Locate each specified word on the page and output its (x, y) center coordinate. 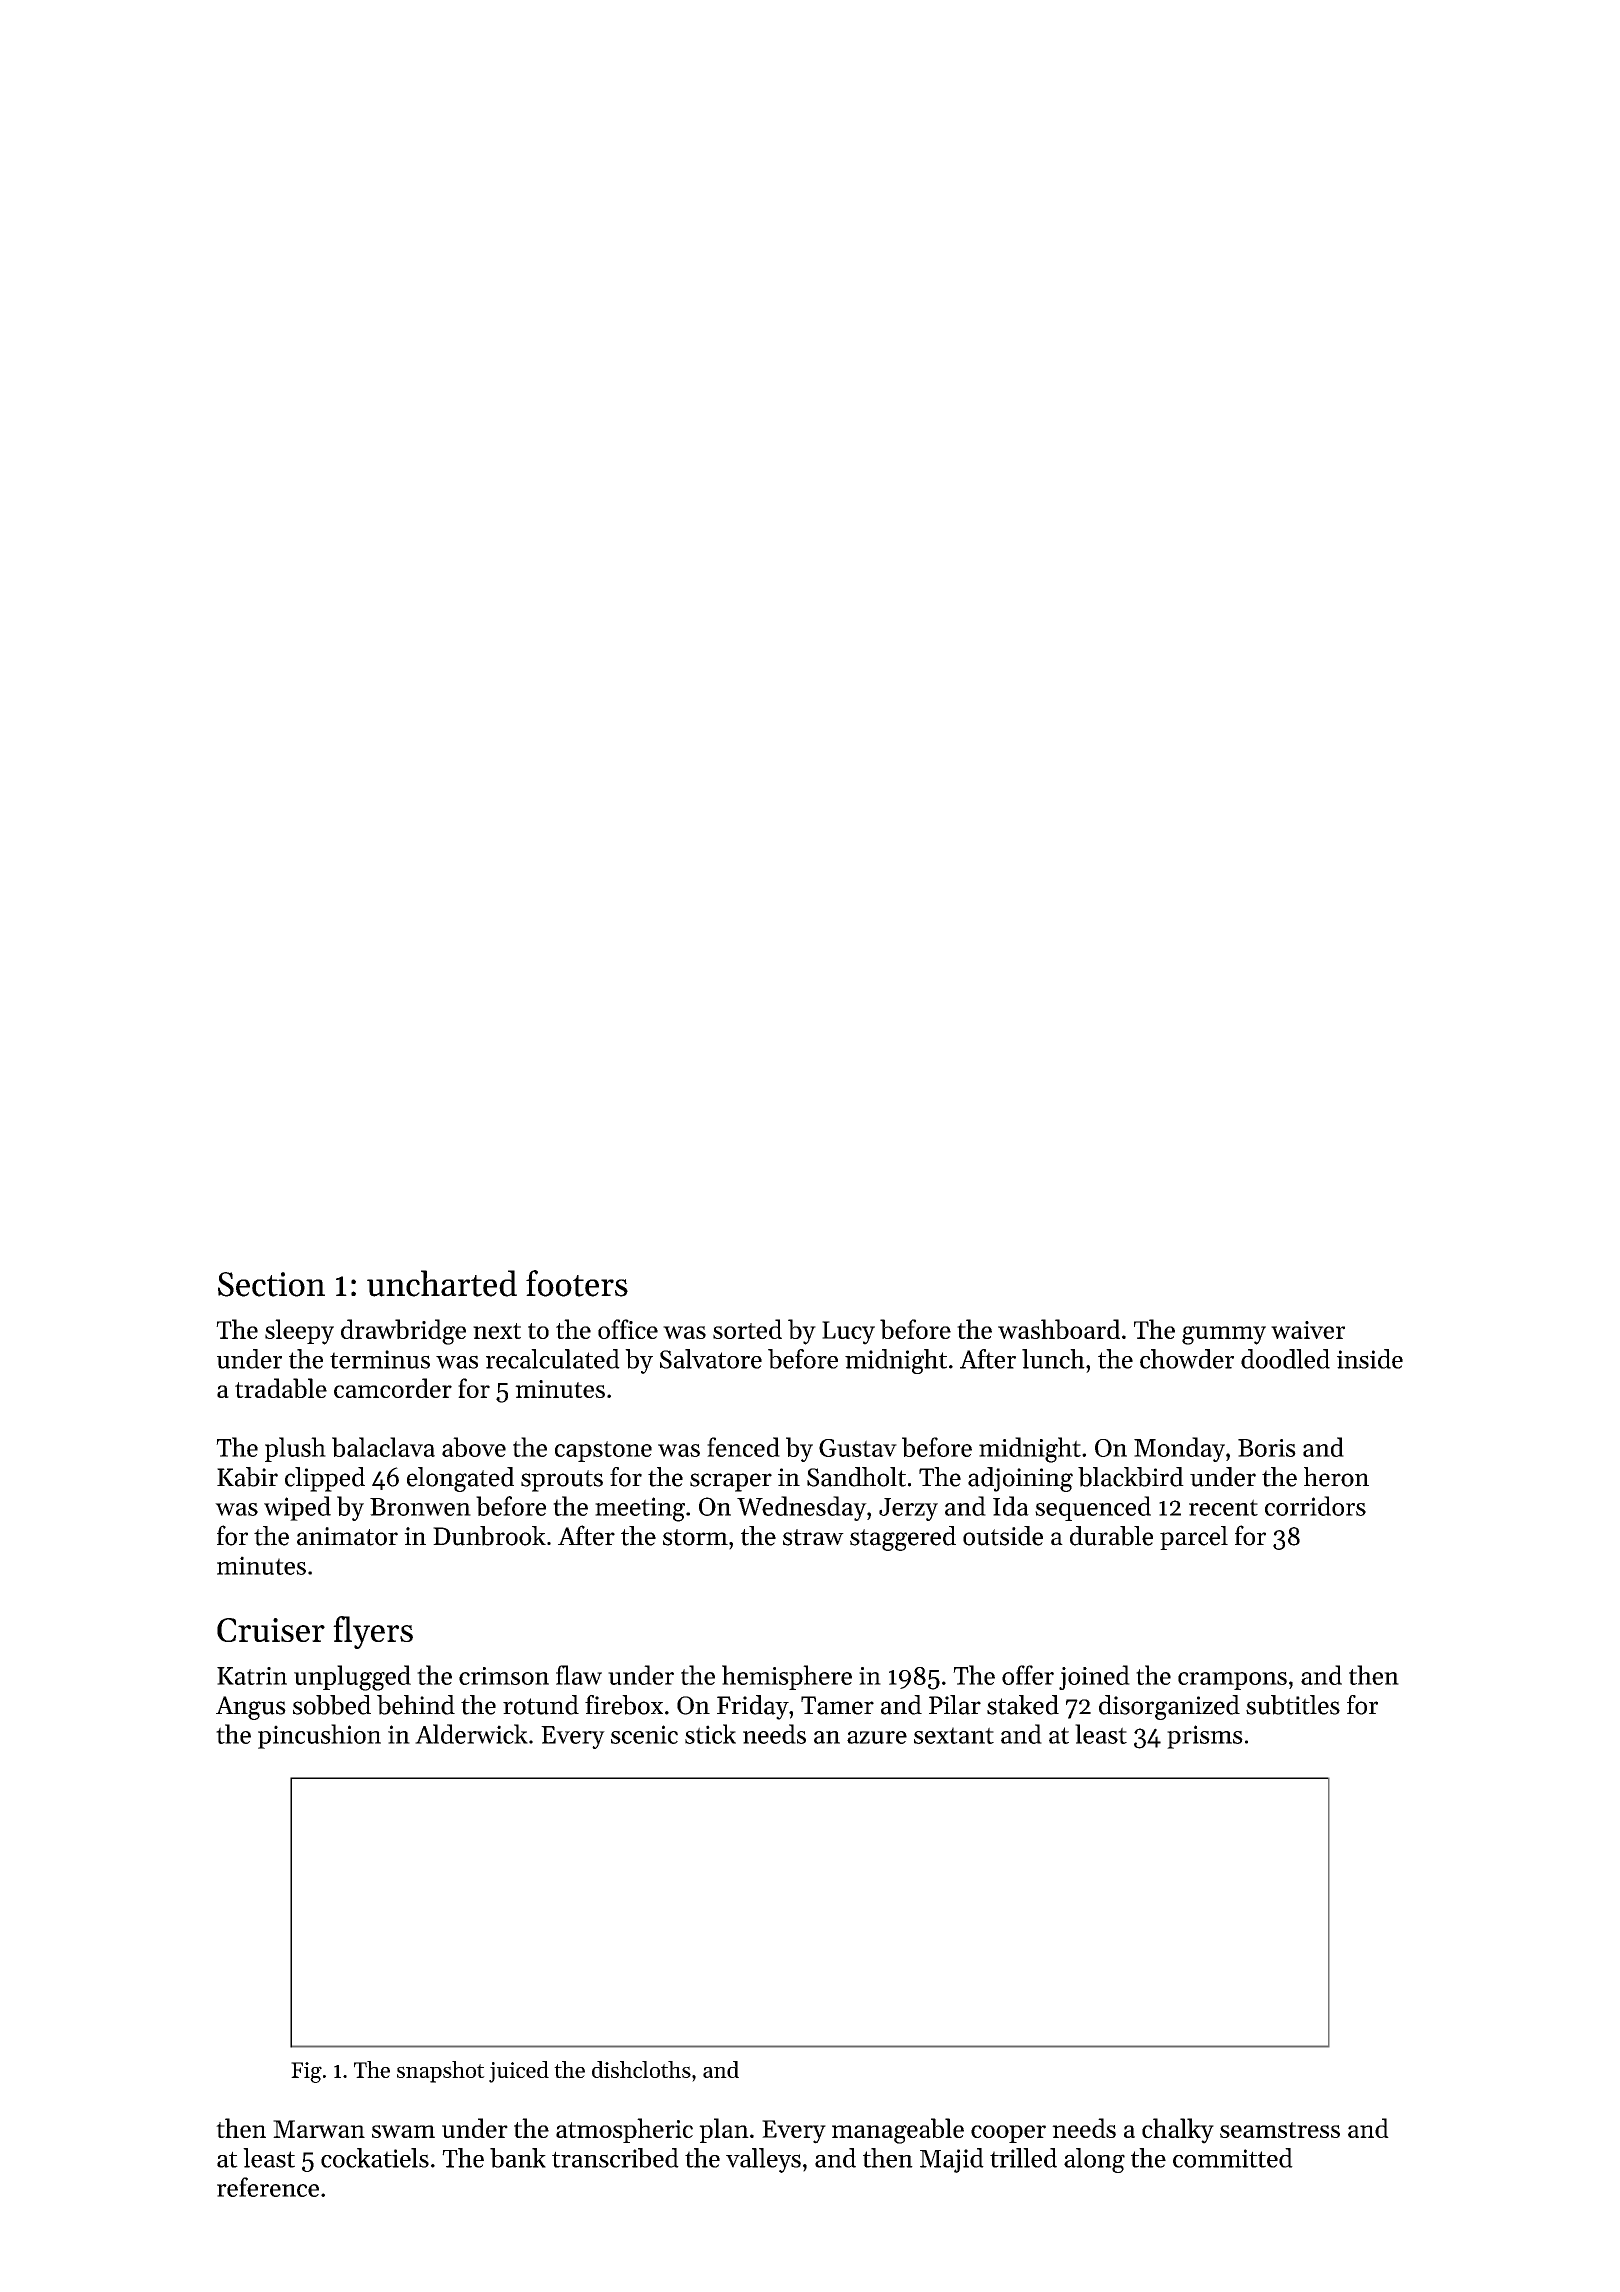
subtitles (1293, 1705)
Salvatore (711, 1359)
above (474, 1447)
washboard (1059, 1329)
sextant (954, 1735)
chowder (1187, 1359)
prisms (1205, 1737)
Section (271, 1284)
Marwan (319, 2129)
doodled (1285, 1359)
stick (710, 1734)
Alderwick (471, 1734)
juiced (519, 2072)
